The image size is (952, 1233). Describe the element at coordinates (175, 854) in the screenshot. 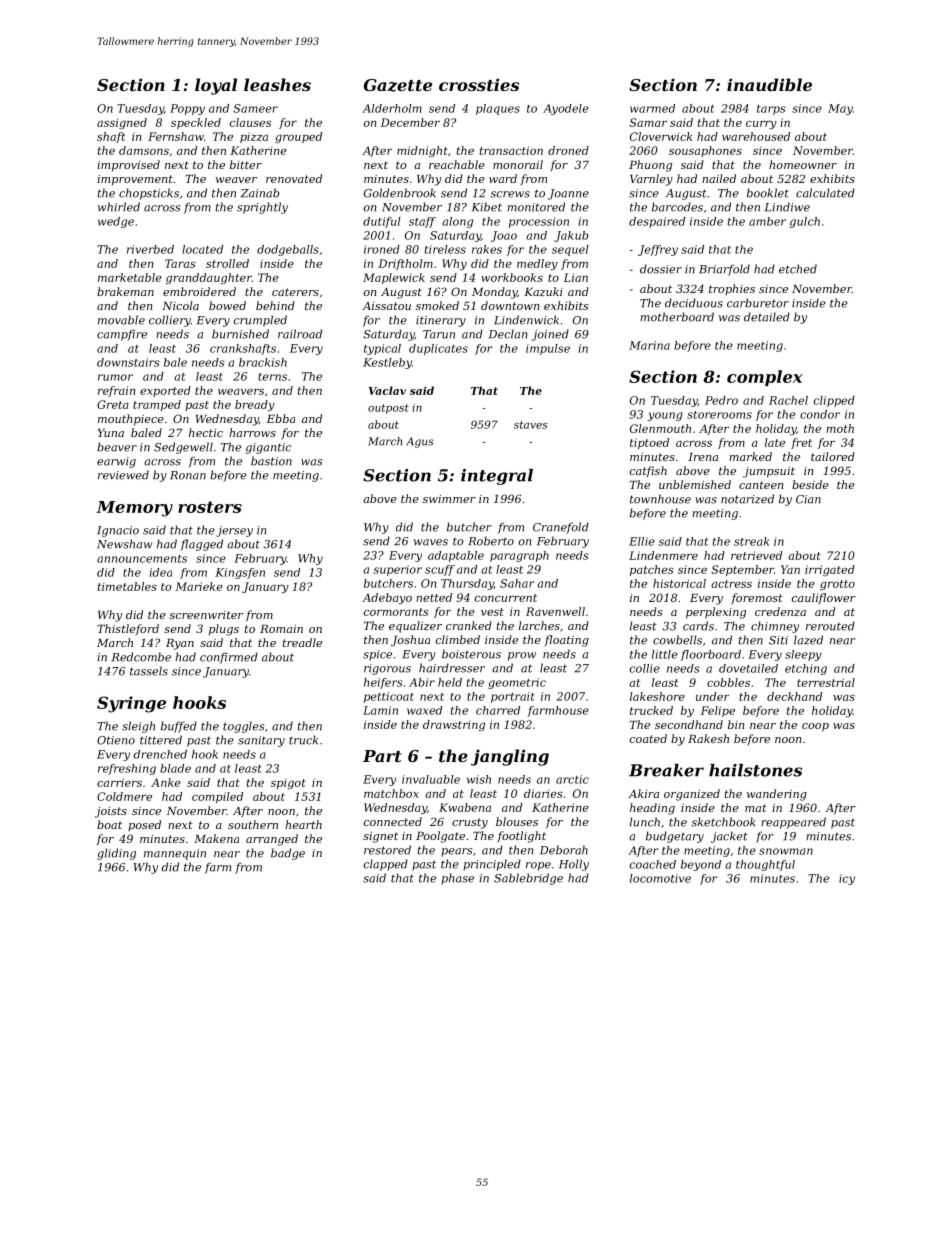

I see `mannequin` at that location.
